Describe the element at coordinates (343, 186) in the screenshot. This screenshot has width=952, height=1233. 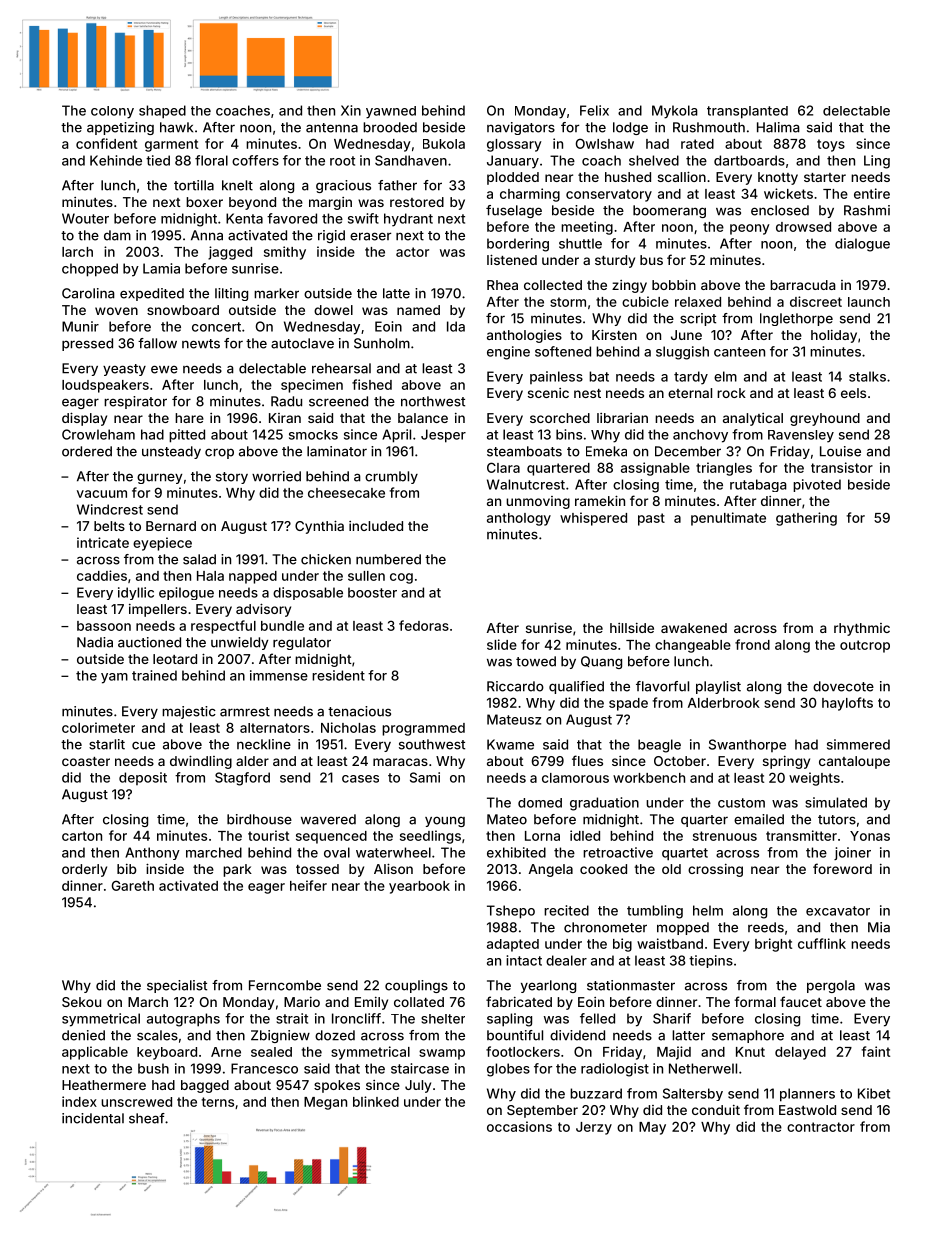
I see `gracious` at that location.
